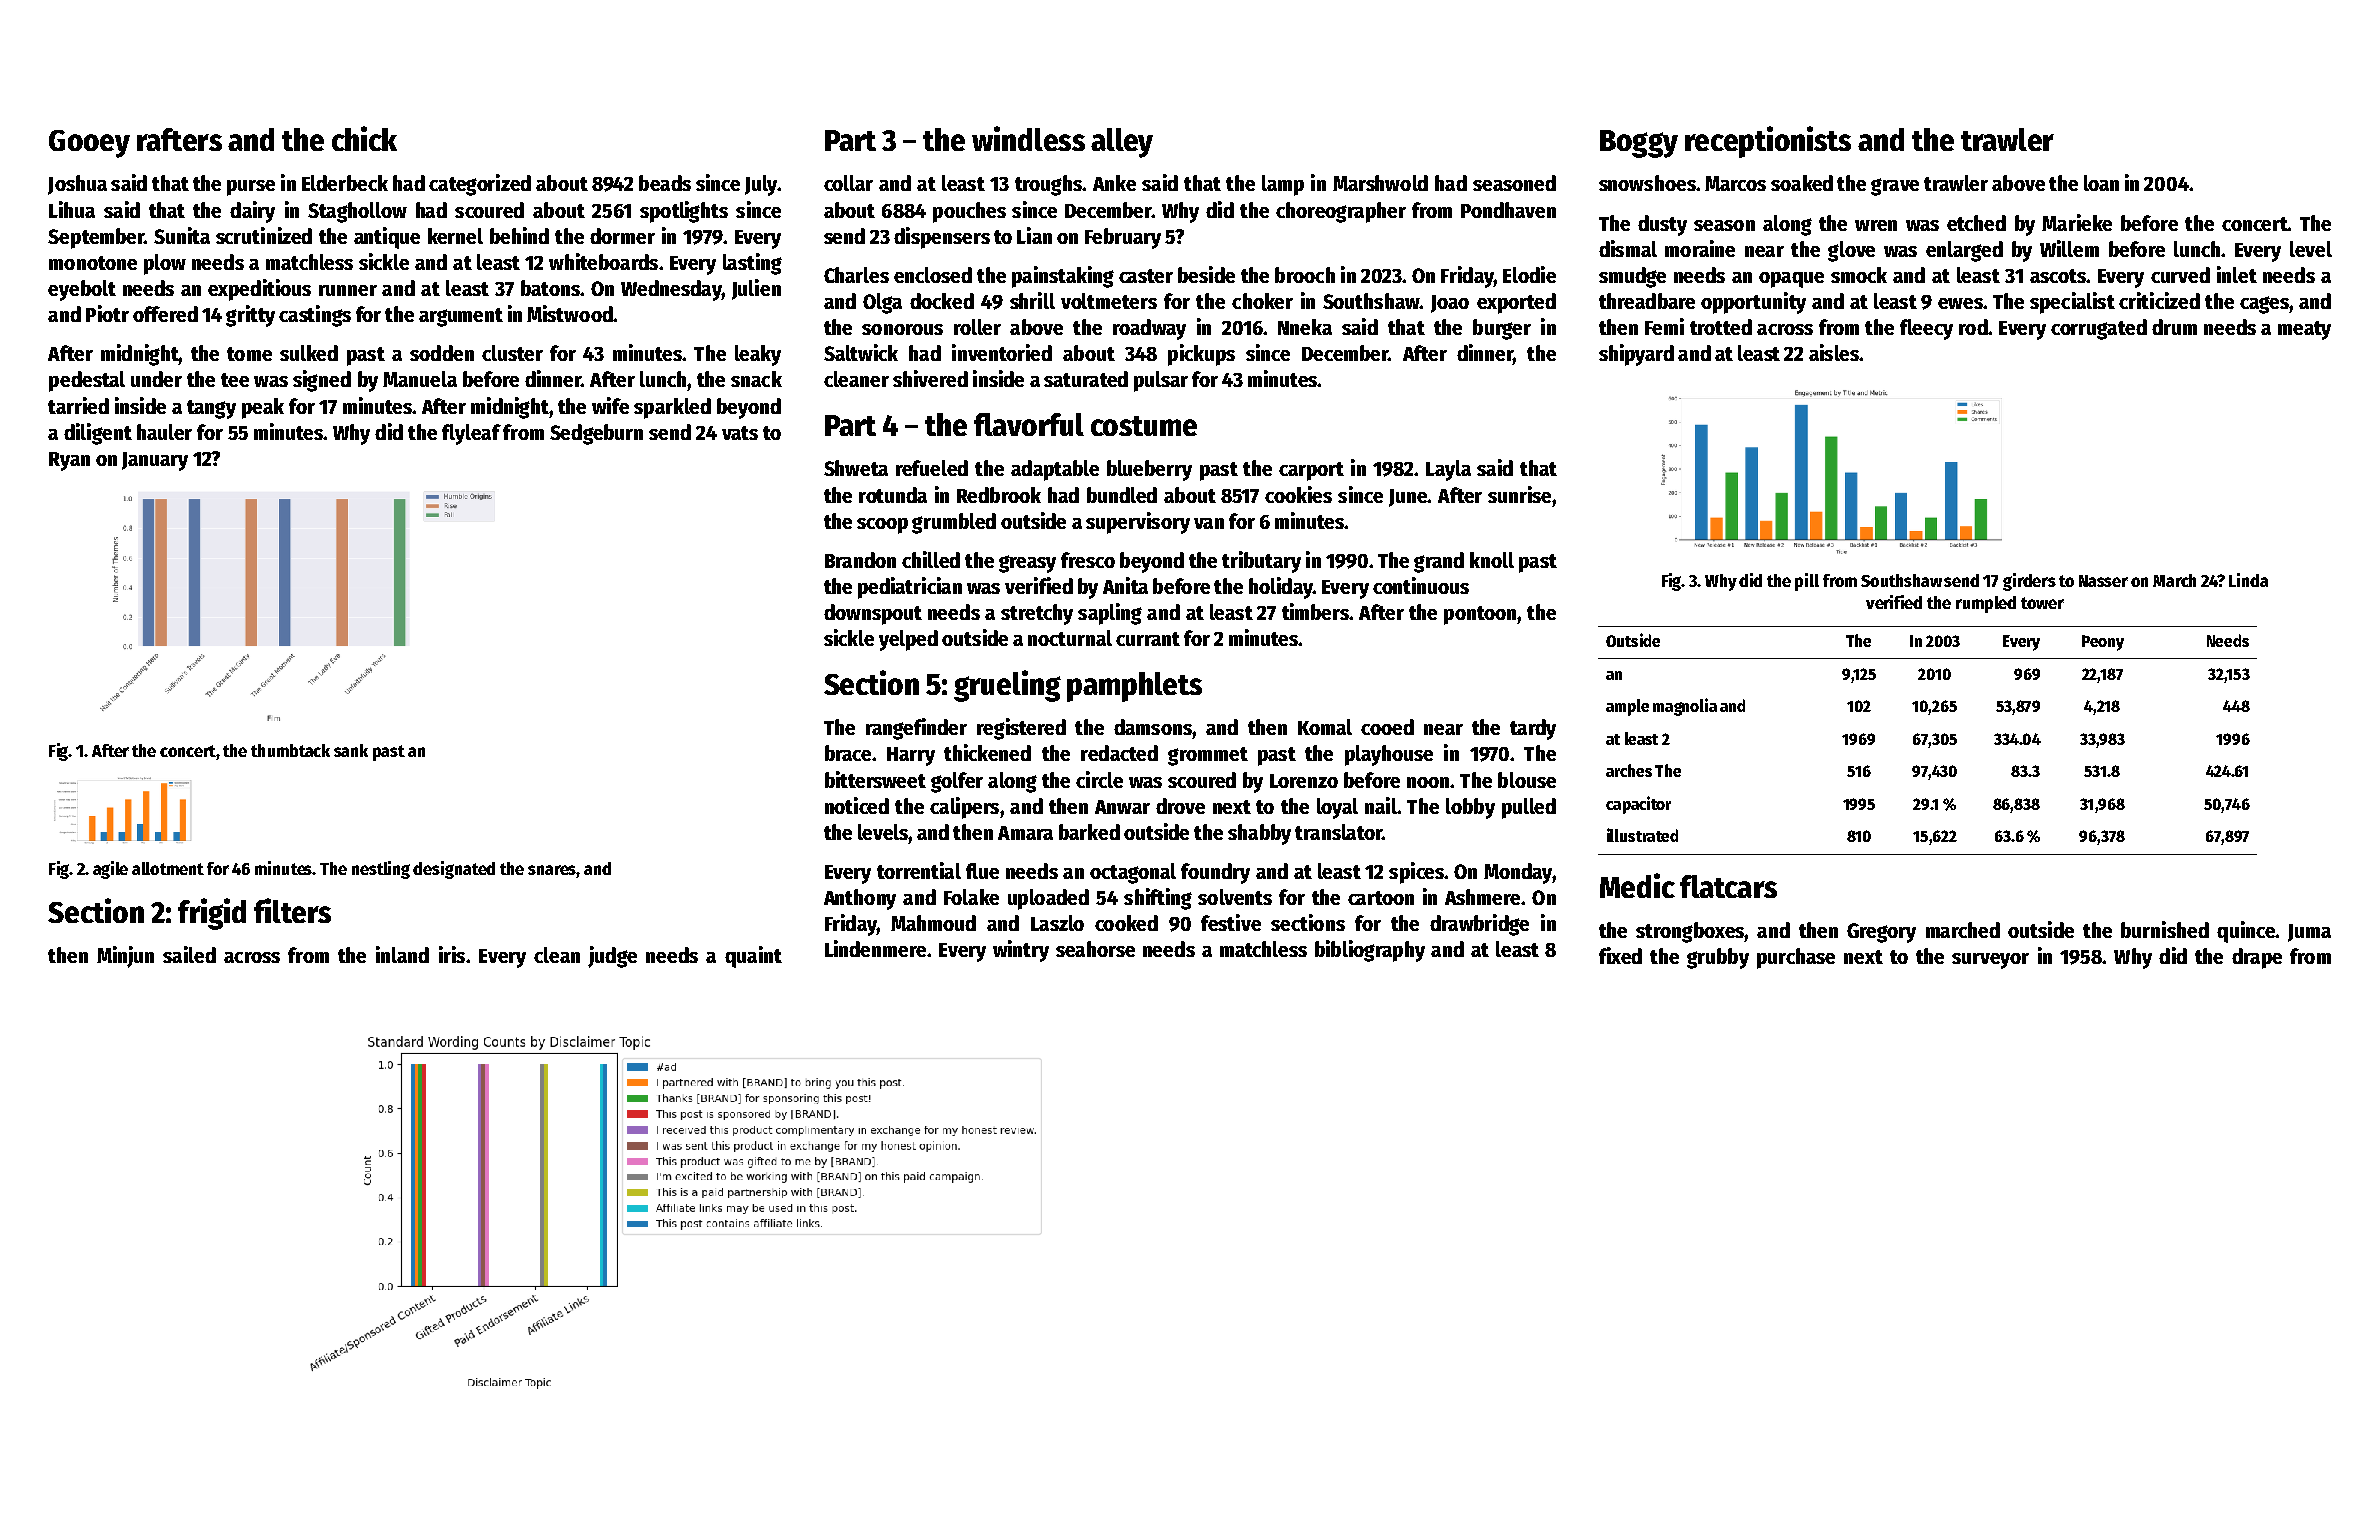 The height and width of the document is (1540, 2380). Describe the element at coordinates (1685, 707) in the document. I see `magnolia` at that location.
